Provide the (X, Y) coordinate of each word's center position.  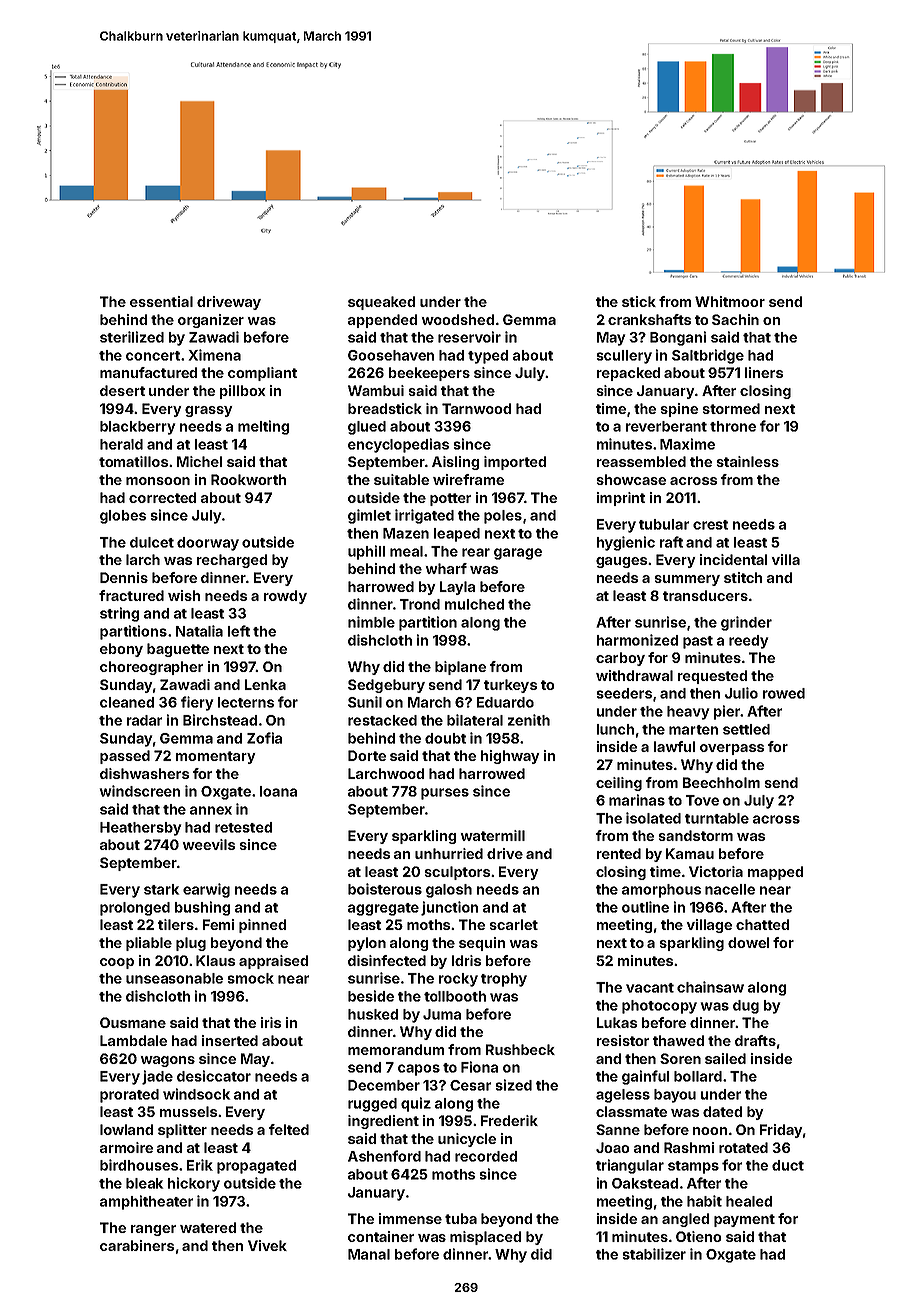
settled (746, 729)
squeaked (381, 303)
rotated (743, 1147)
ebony (121, 650)
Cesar (470, 1085)
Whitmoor (730, 301)
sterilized (132, 337)
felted (289, 1129)
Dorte (367, 755)
